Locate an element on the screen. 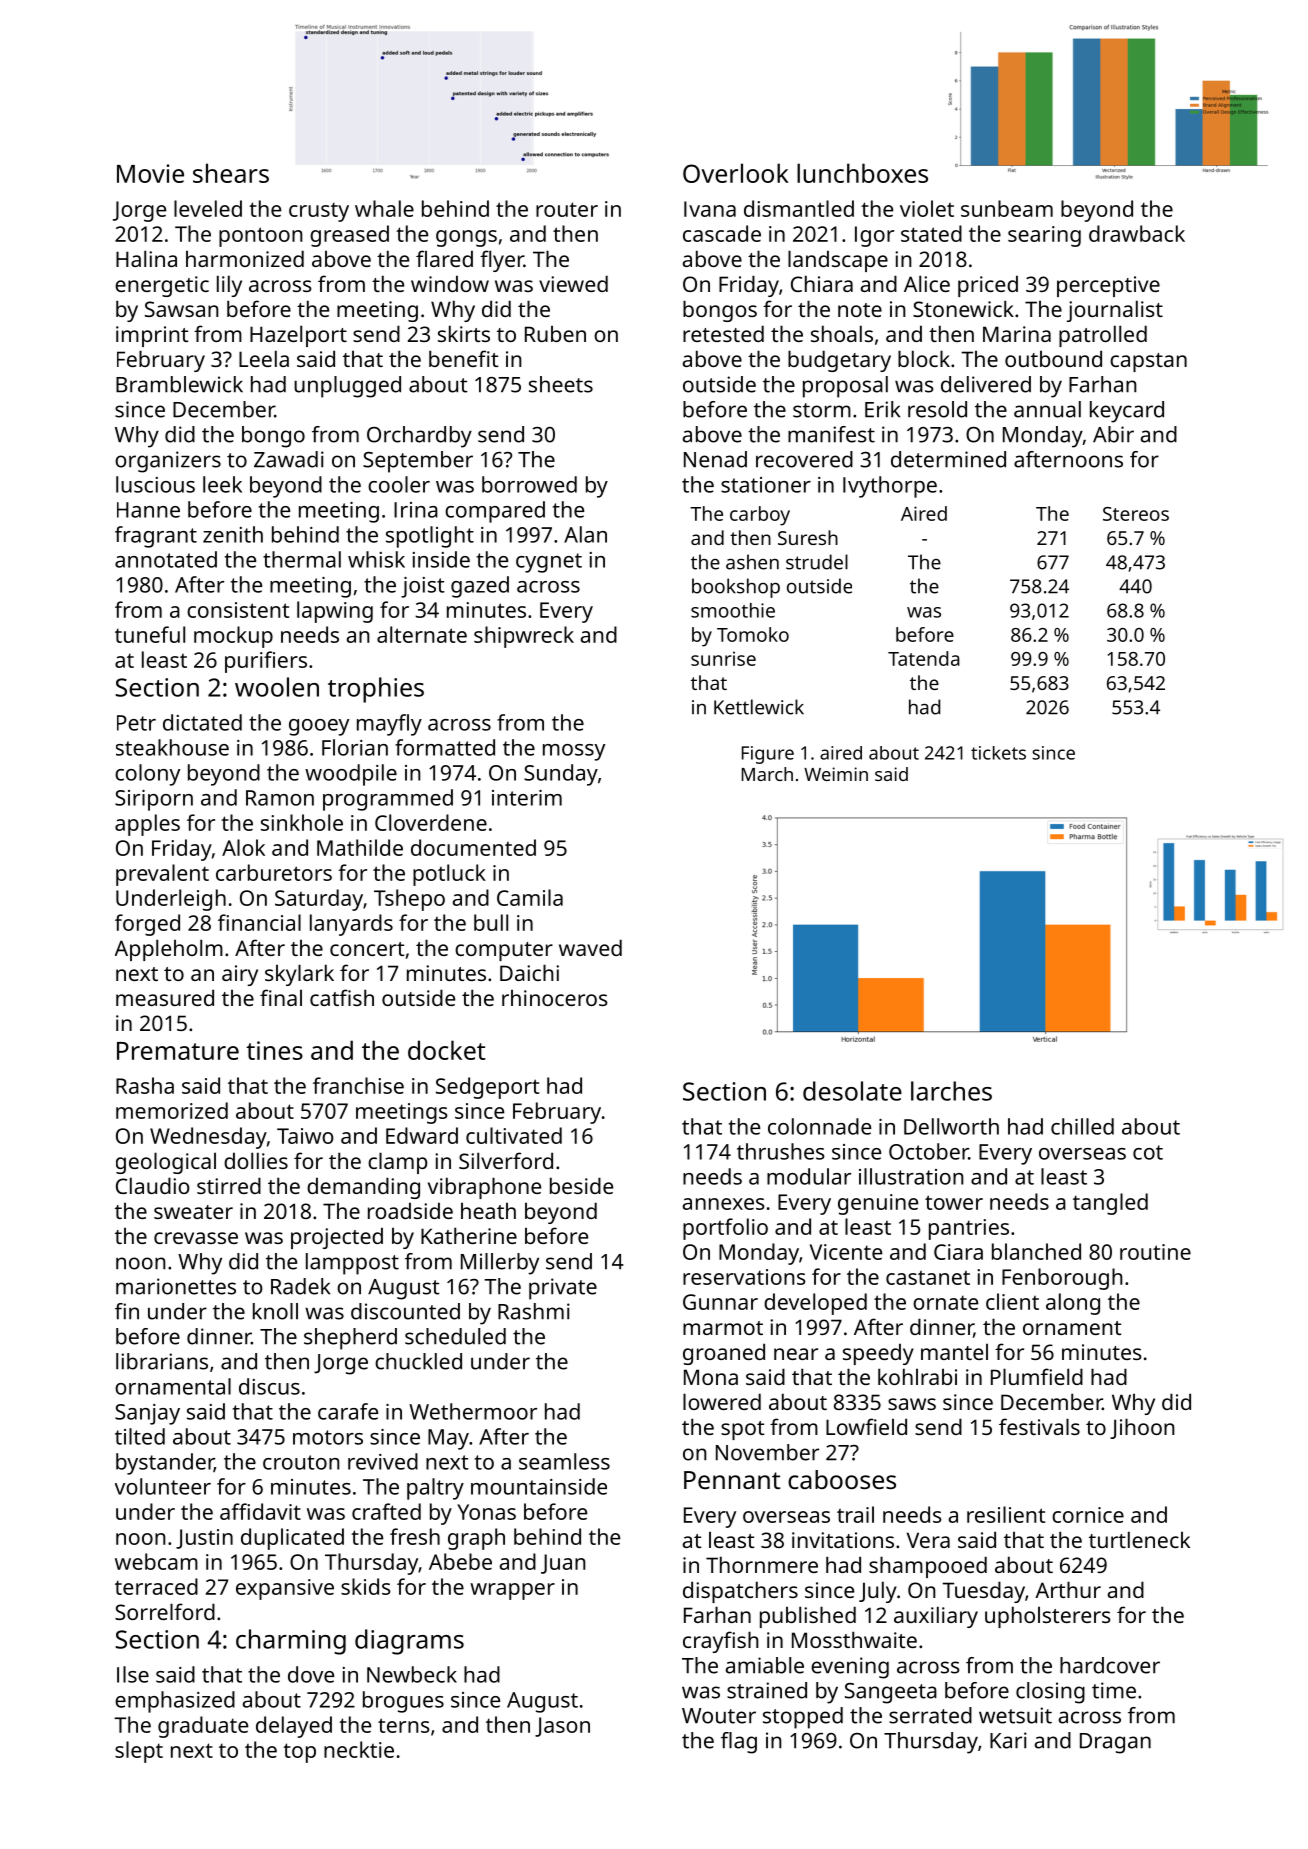 The height and width of the screenshot is (1849, 1308). final is located at coordinates (281, 997).
